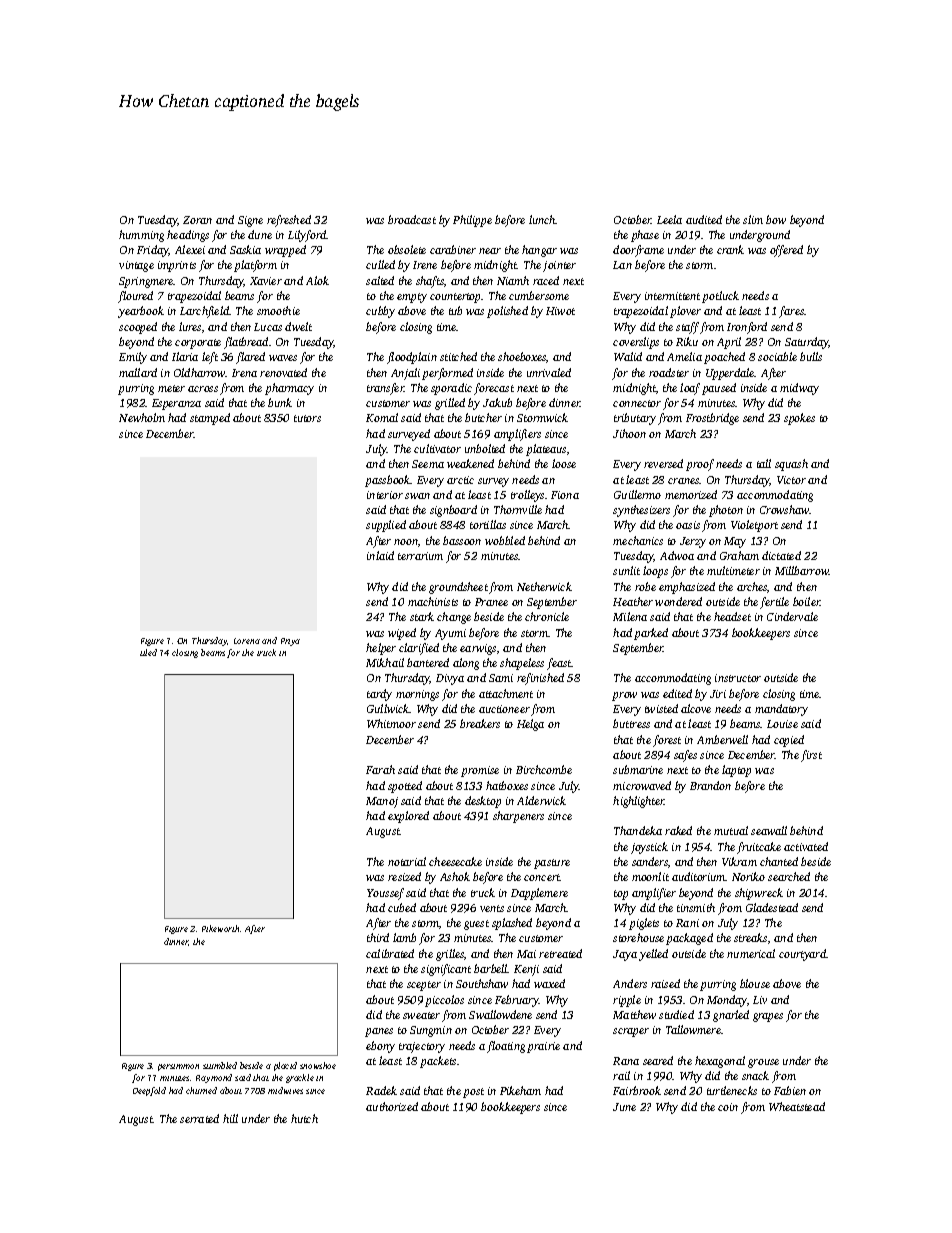 The width and height of the screenshot is (952, 1233). I want to click on persimmon, so click(178, 1067).
